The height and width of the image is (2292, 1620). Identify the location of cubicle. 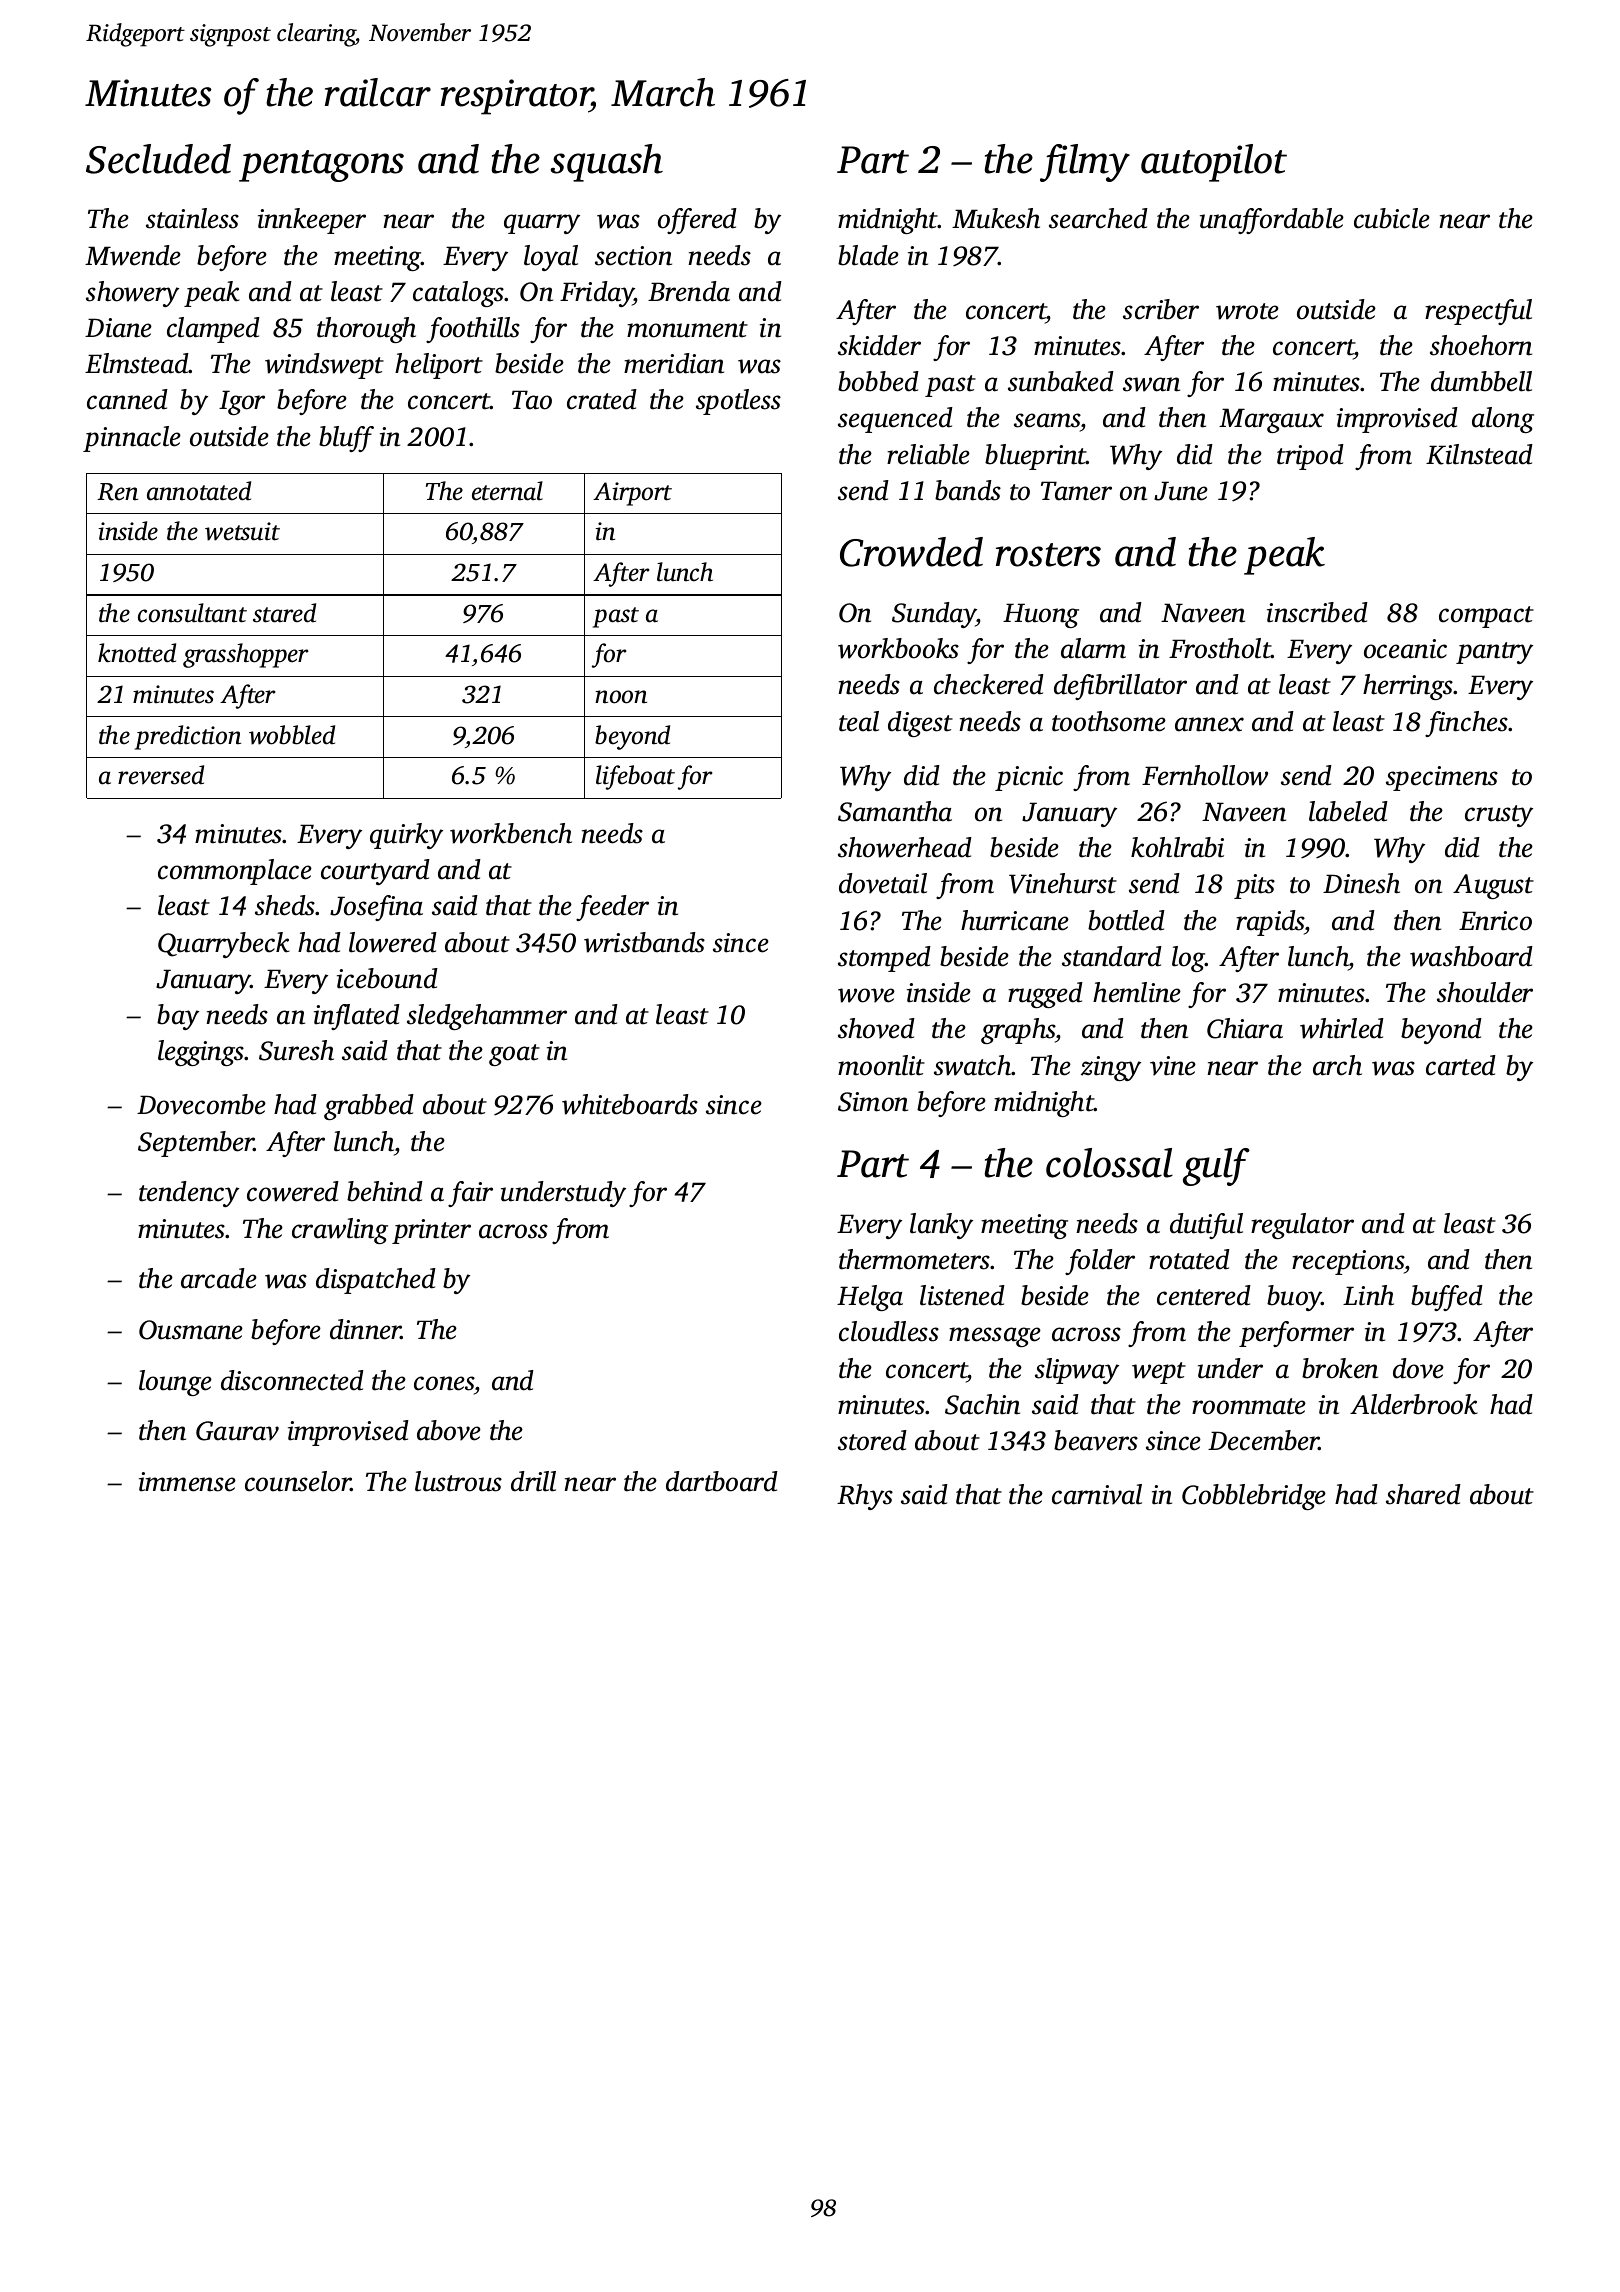
(1392, 218).
